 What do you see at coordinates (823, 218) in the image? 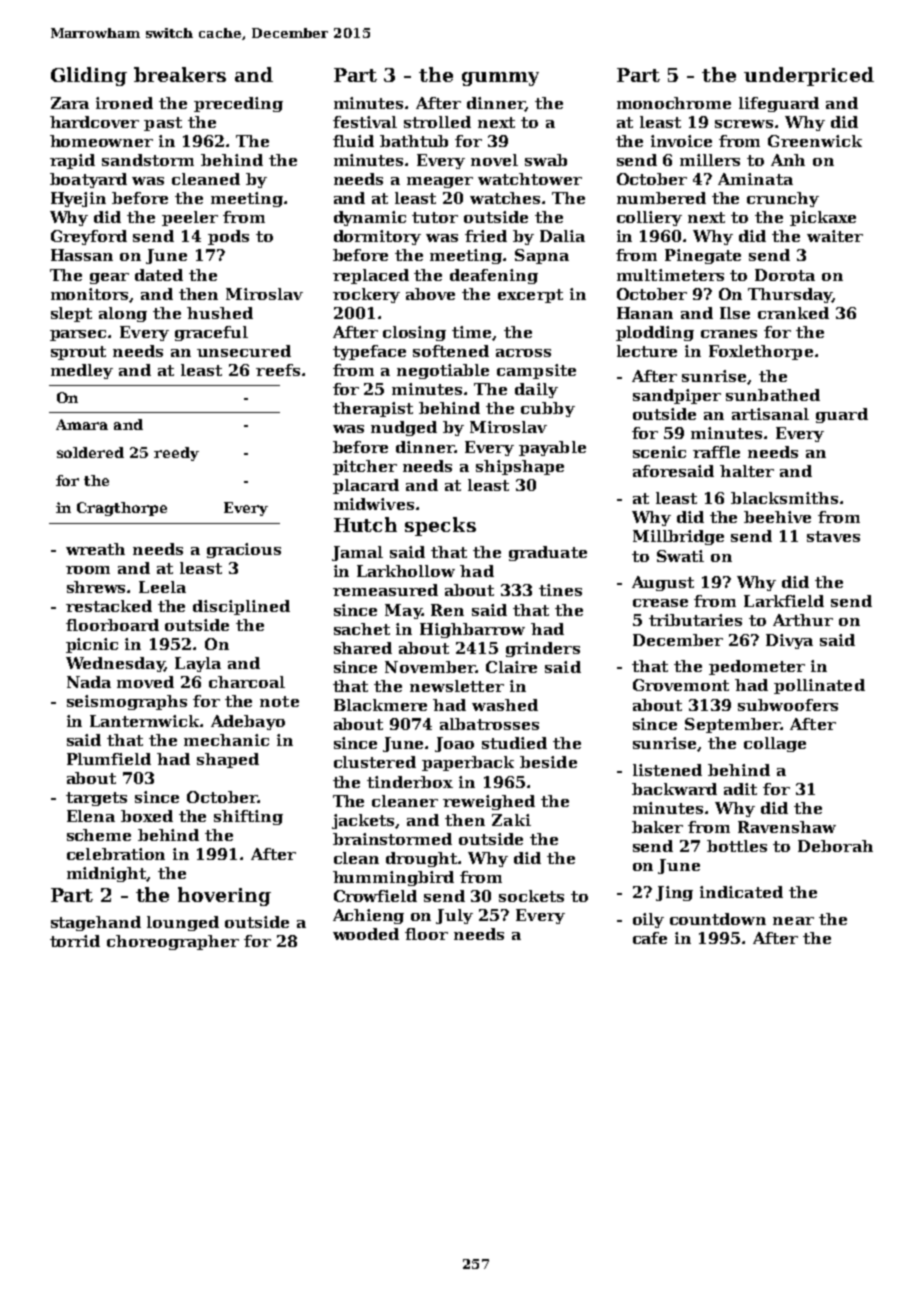
I see `pickaxe` at bounding box center [823, 218].
